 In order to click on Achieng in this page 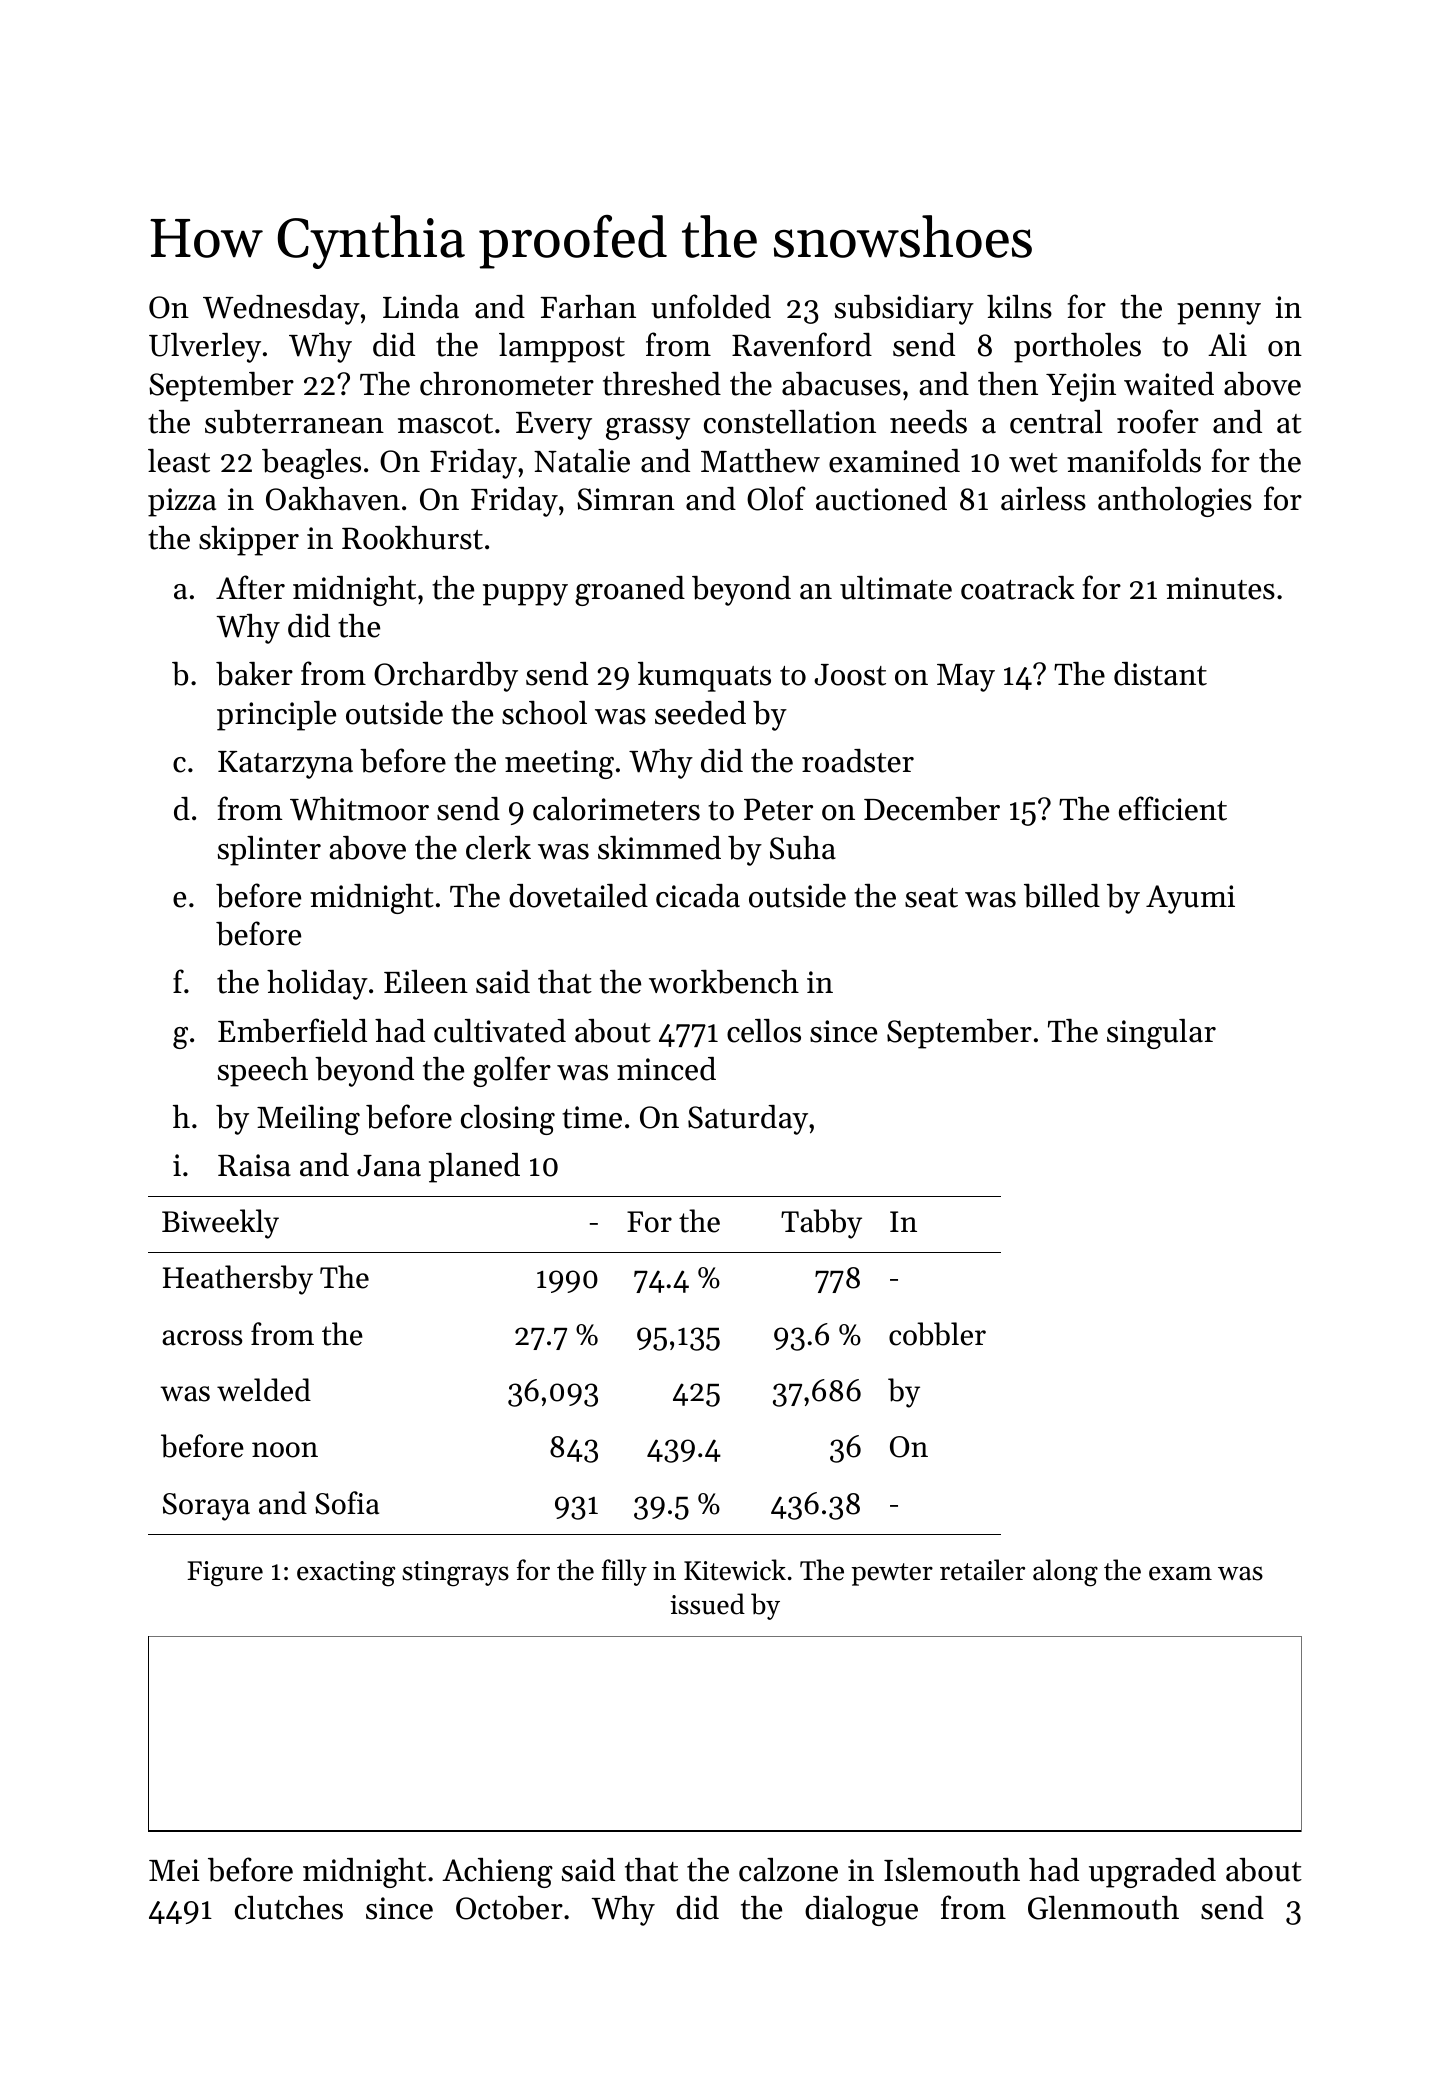, I will do `click(497, 1873)`.
